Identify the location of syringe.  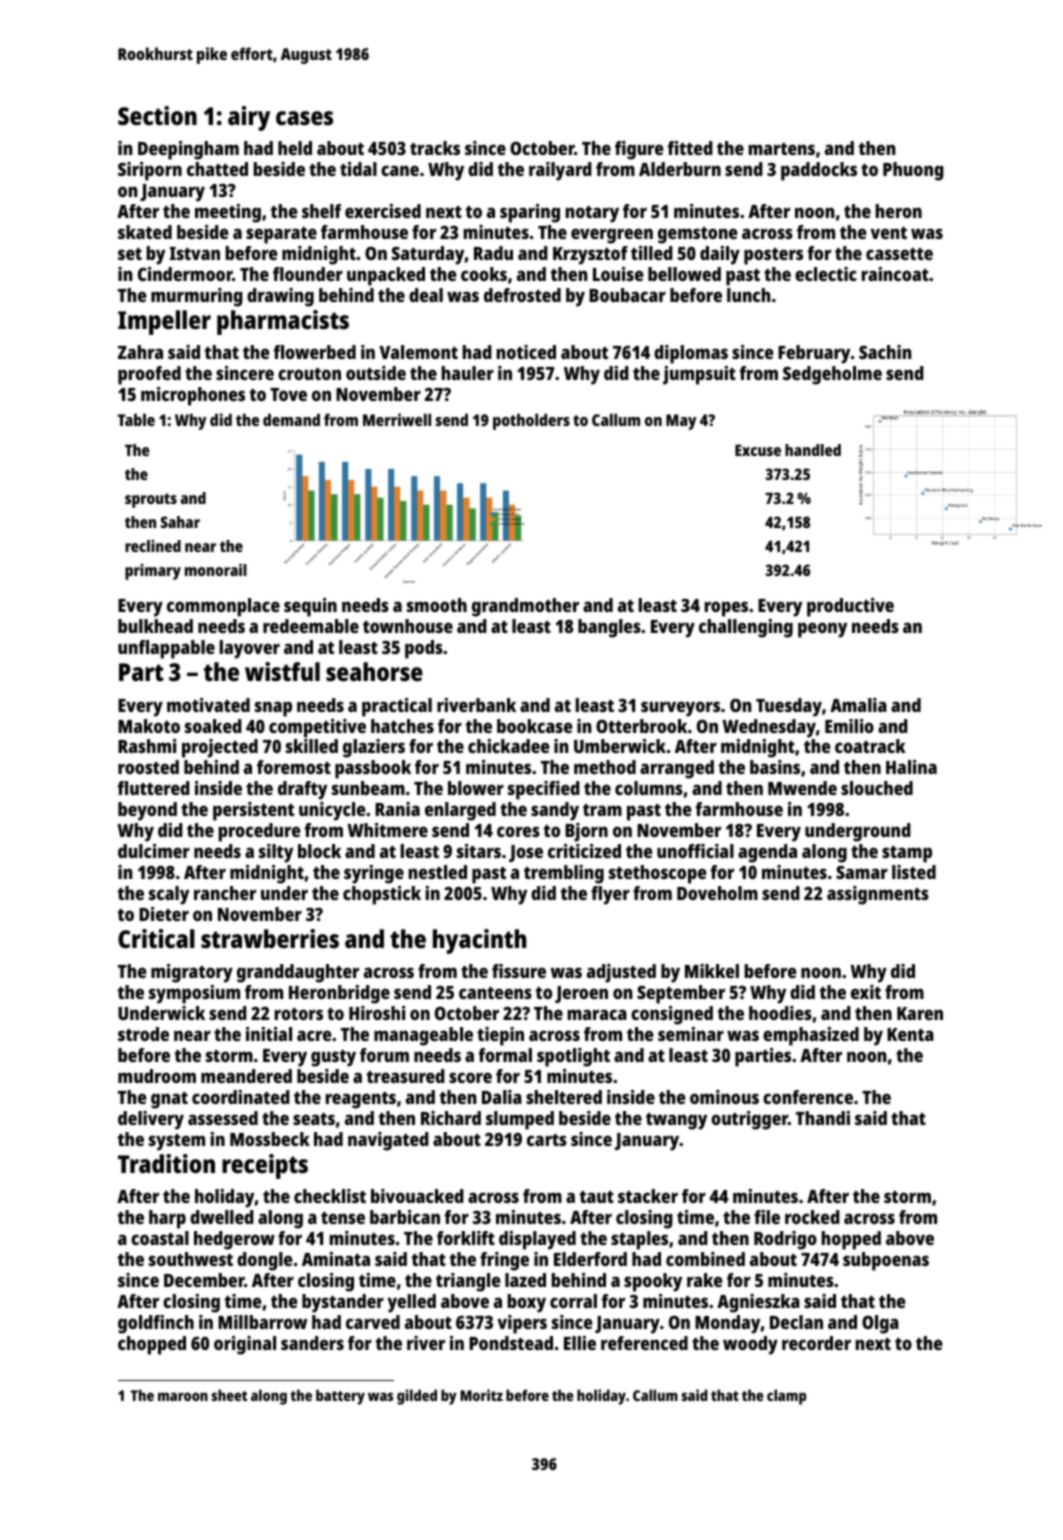
(374, 874).
